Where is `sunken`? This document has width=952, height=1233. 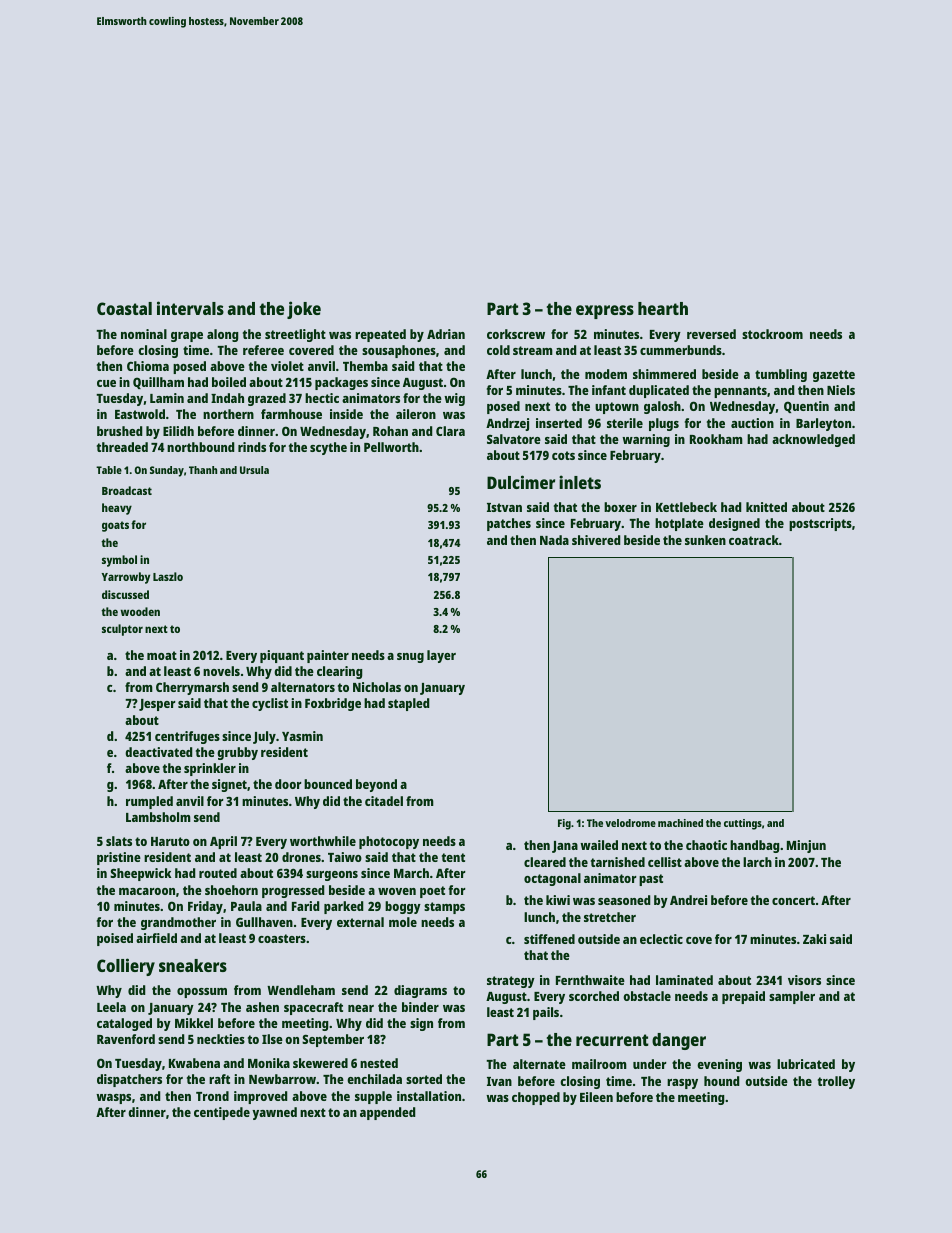 sunken is located at coordinates (705, 540).
